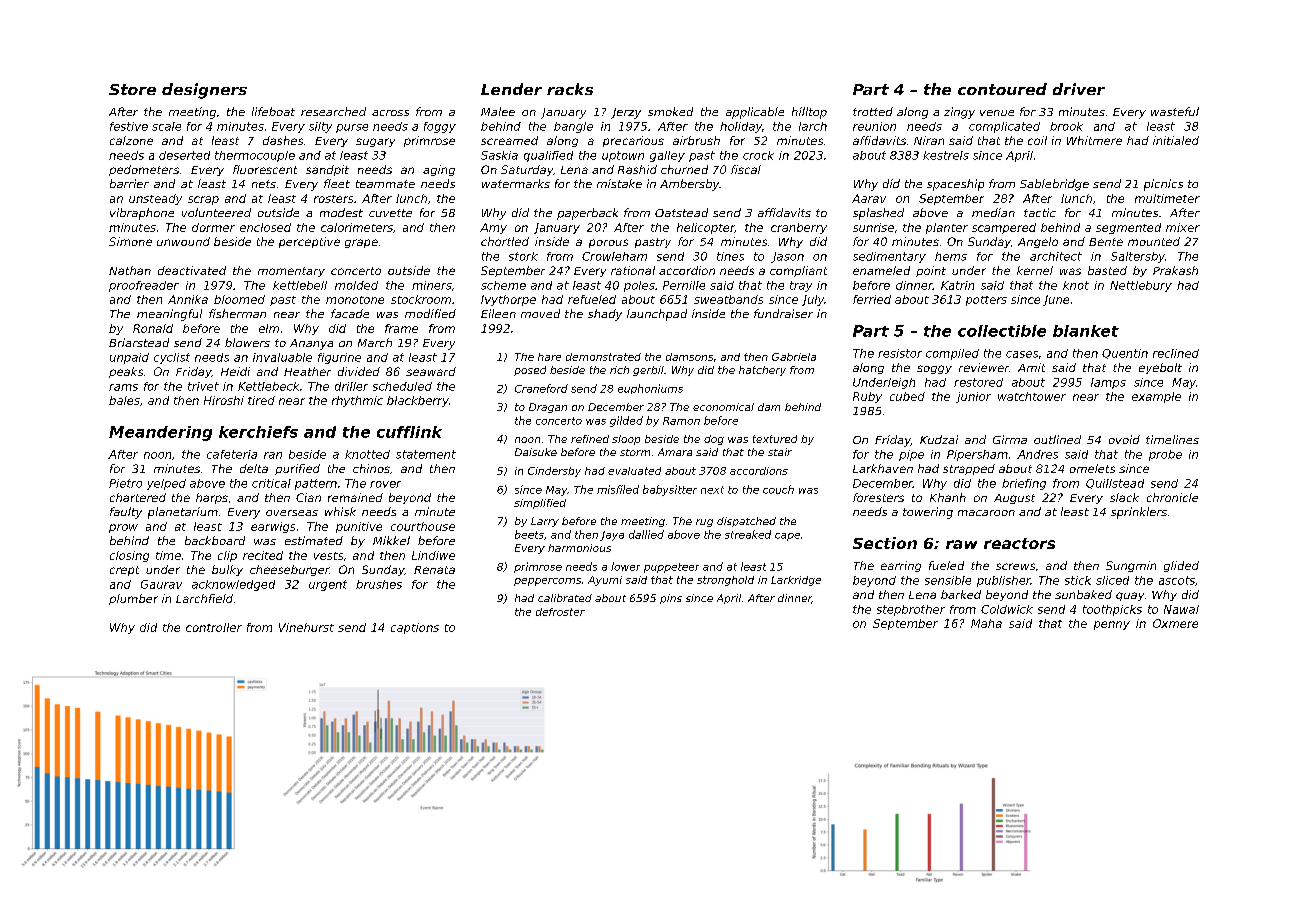  What do you see at coordinates (306, 627) in the screenshot?
I see `Vinehurst` at bounding box center [306, 627].
